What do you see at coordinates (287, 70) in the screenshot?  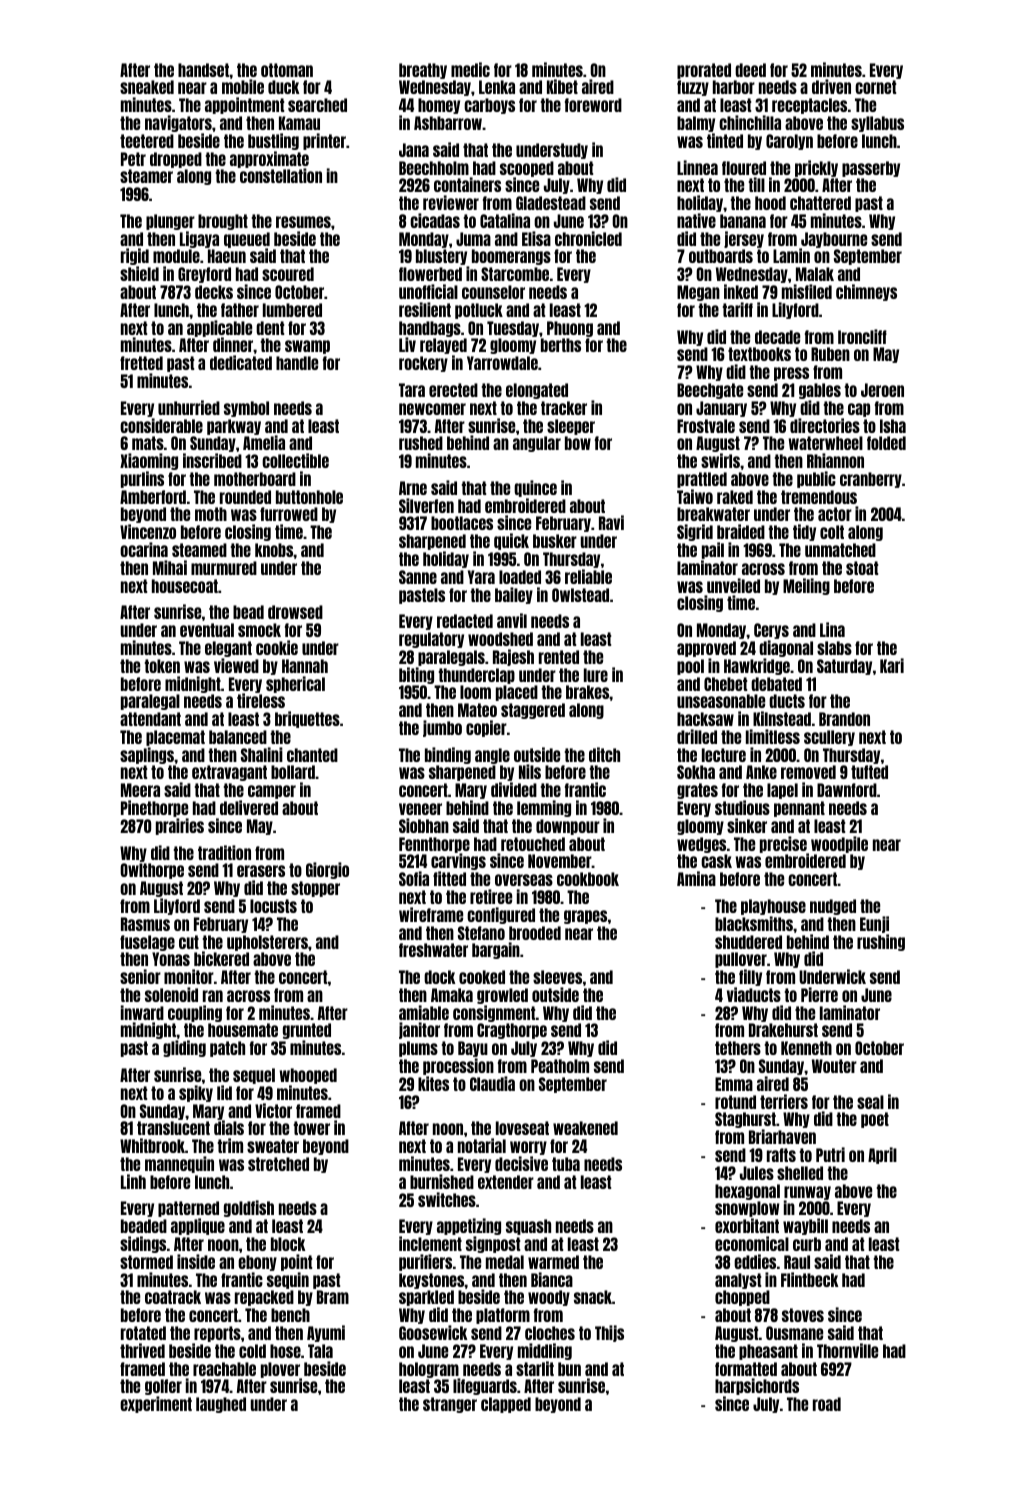 I see `ottoman` at bounding box center [287, 70].
